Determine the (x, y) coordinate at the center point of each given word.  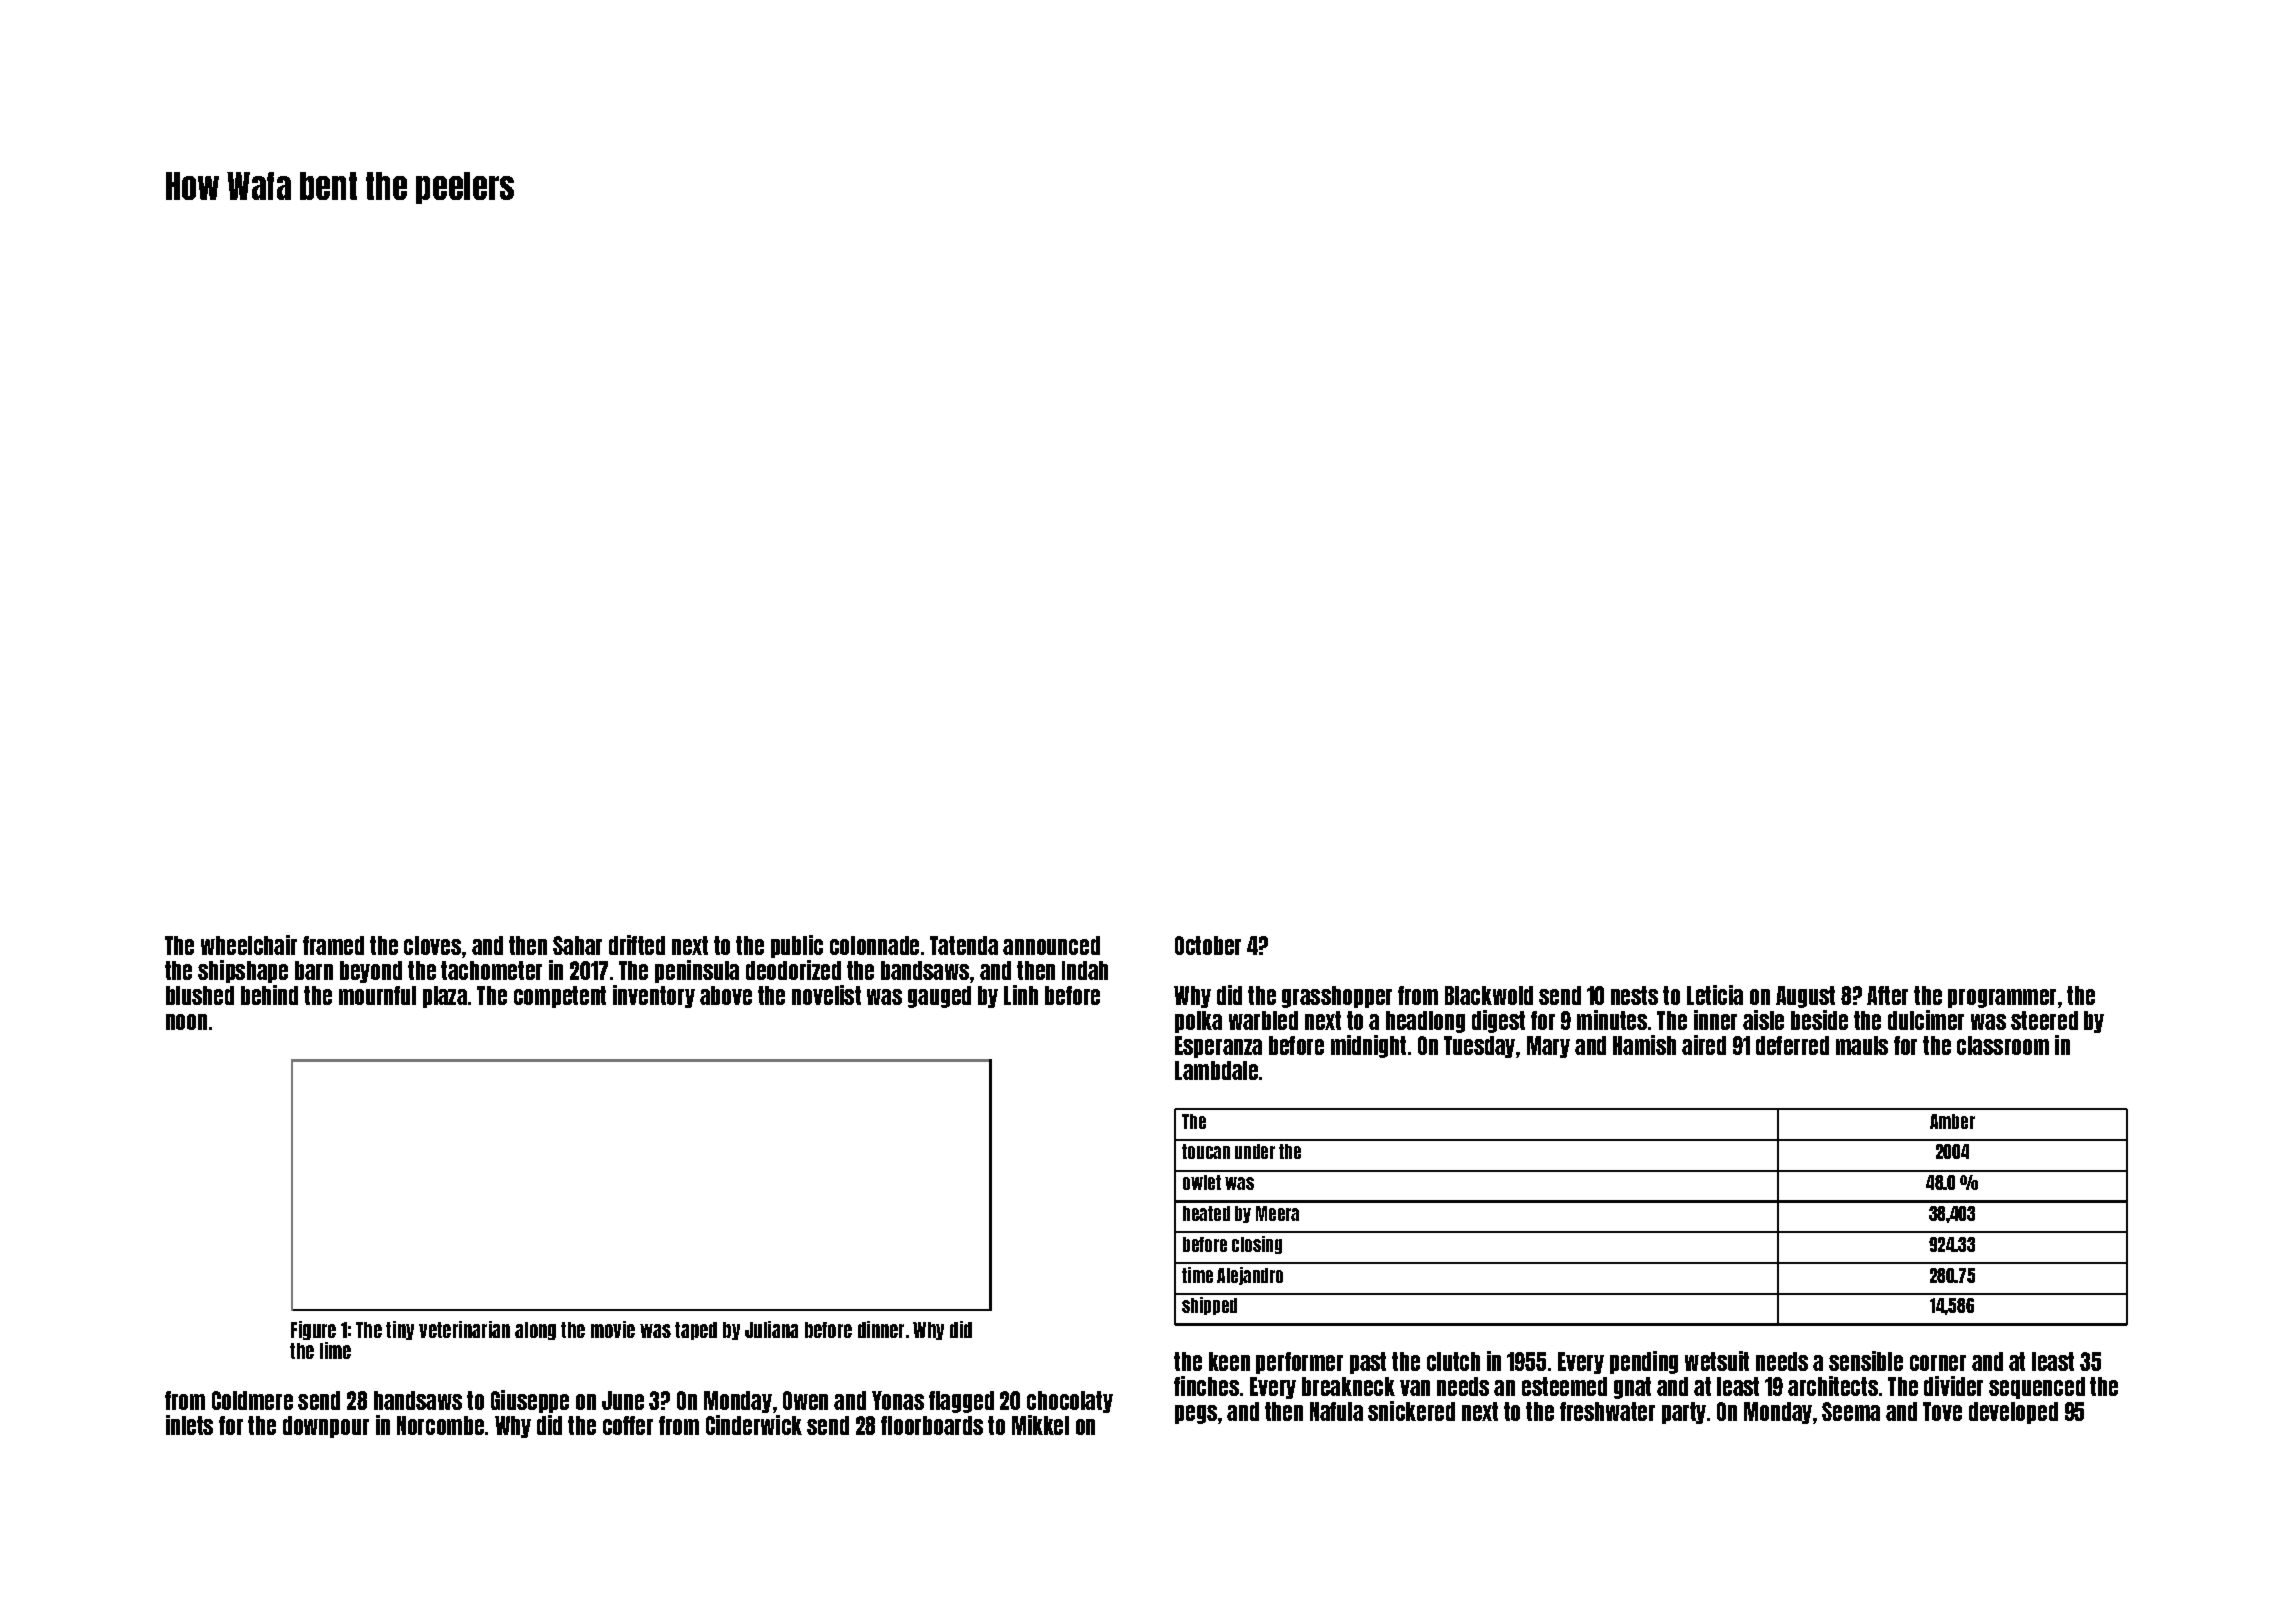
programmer (2002, 998)
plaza (445, 997)
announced (1051, 945)
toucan (1206, 1151)
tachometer (491, 970)
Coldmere (252, 1400)
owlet (1202, 1182)
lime (335, 1350)
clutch (1453, 1361)
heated (1206, 1213)
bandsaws (925, 970)
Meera (1277, 1213)
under (1255, 1151)
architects (1833, 1386)
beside (1819, 1020)
